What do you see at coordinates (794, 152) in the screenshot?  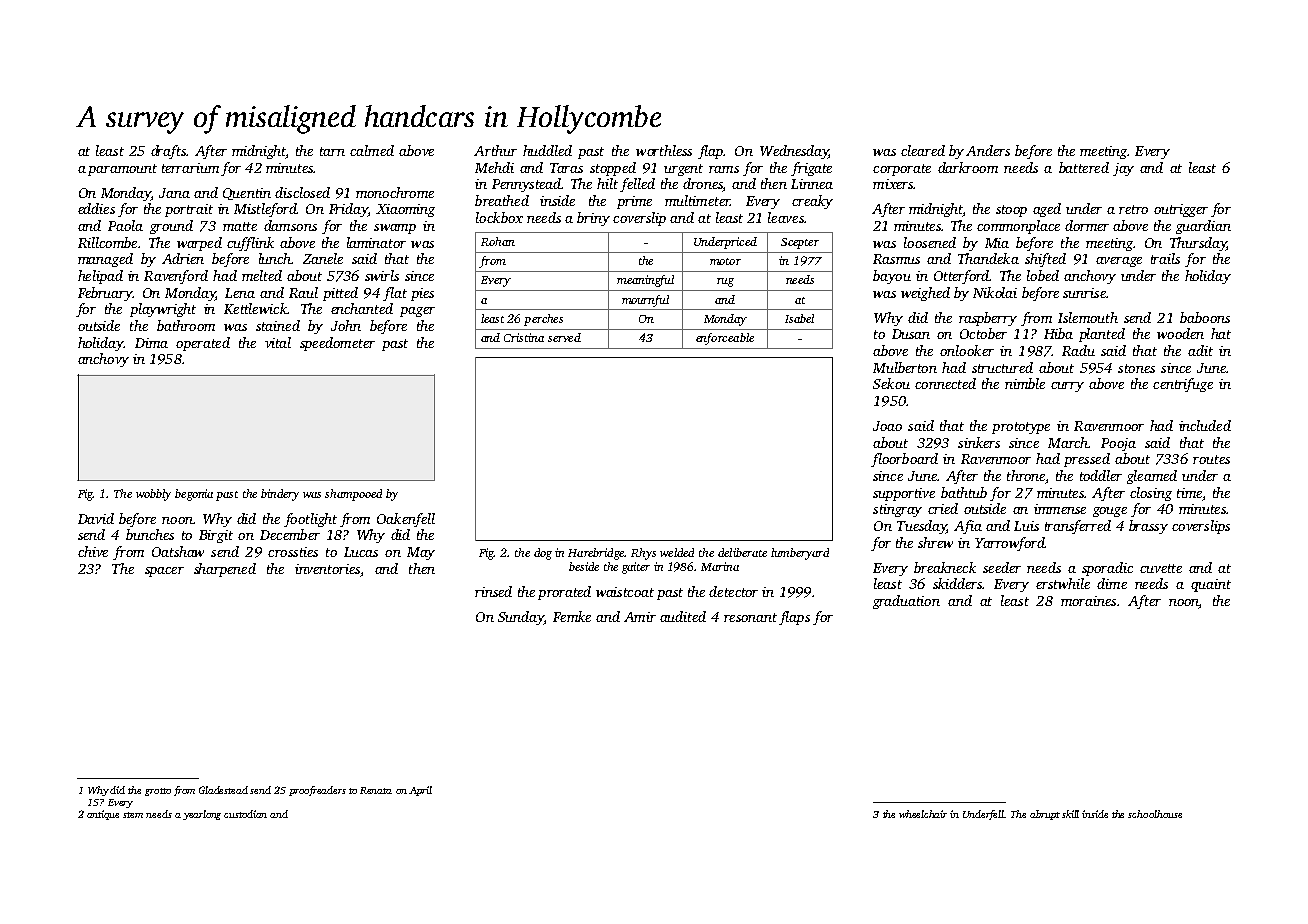 I see `Wednesday` at bounding box center [794, 152].
